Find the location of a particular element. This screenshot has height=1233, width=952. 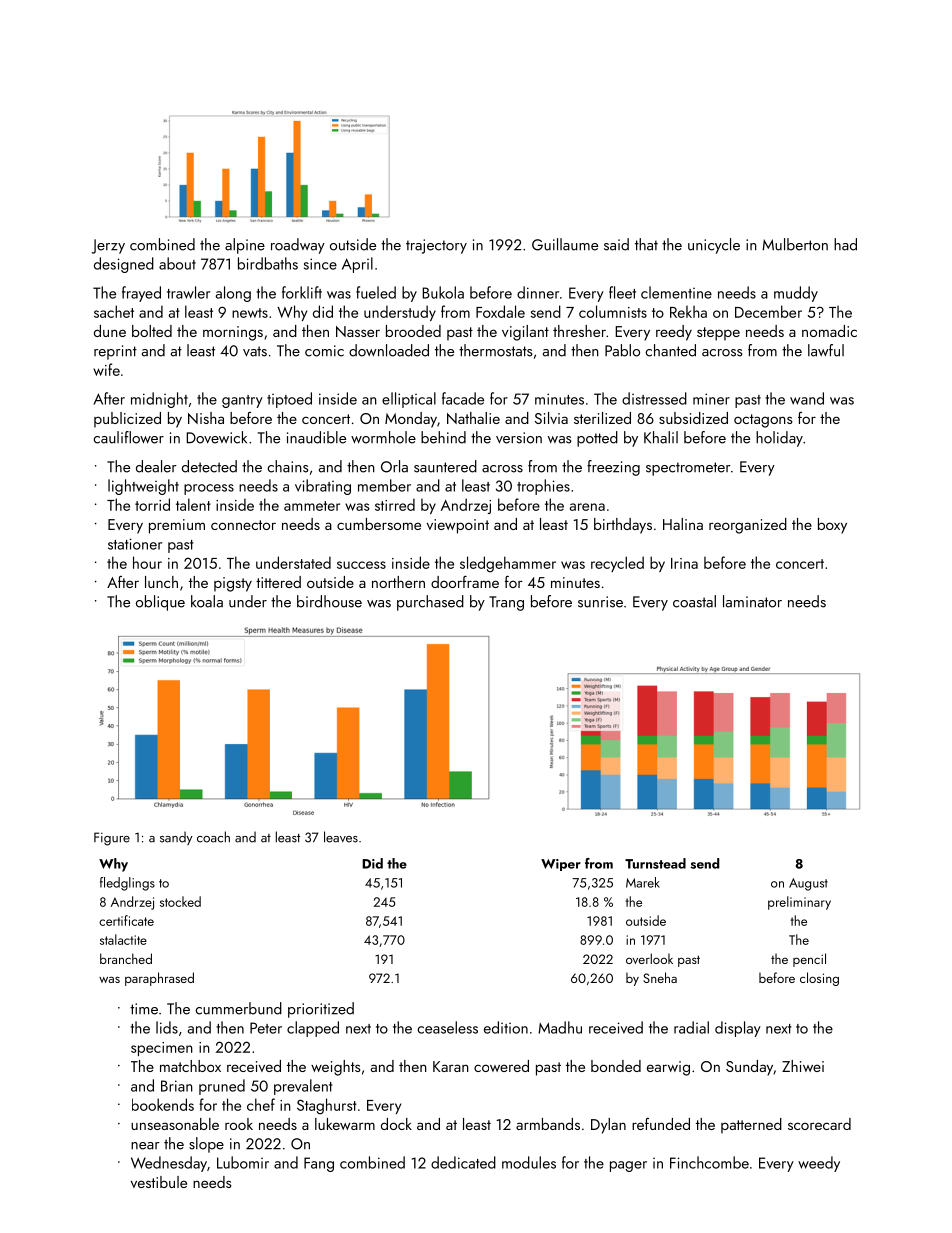

Guillaume is located at coordinates (565, 244).
